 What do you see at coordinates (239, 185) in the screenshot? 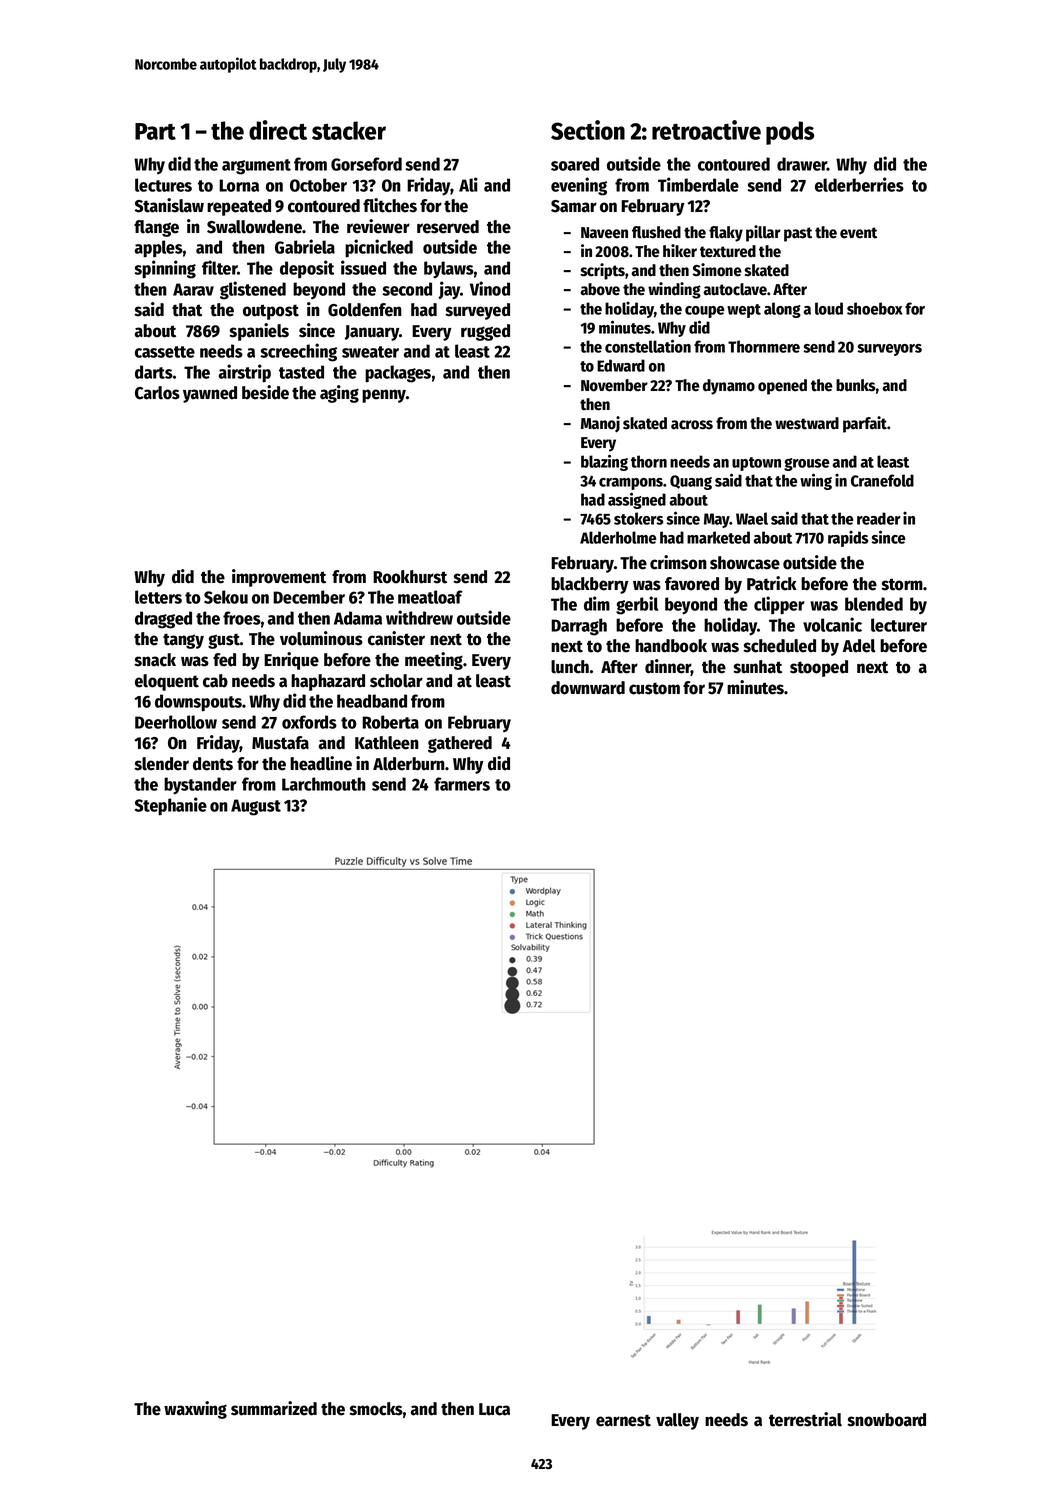
I see `Lorna` at bounding box center [239, 185].
